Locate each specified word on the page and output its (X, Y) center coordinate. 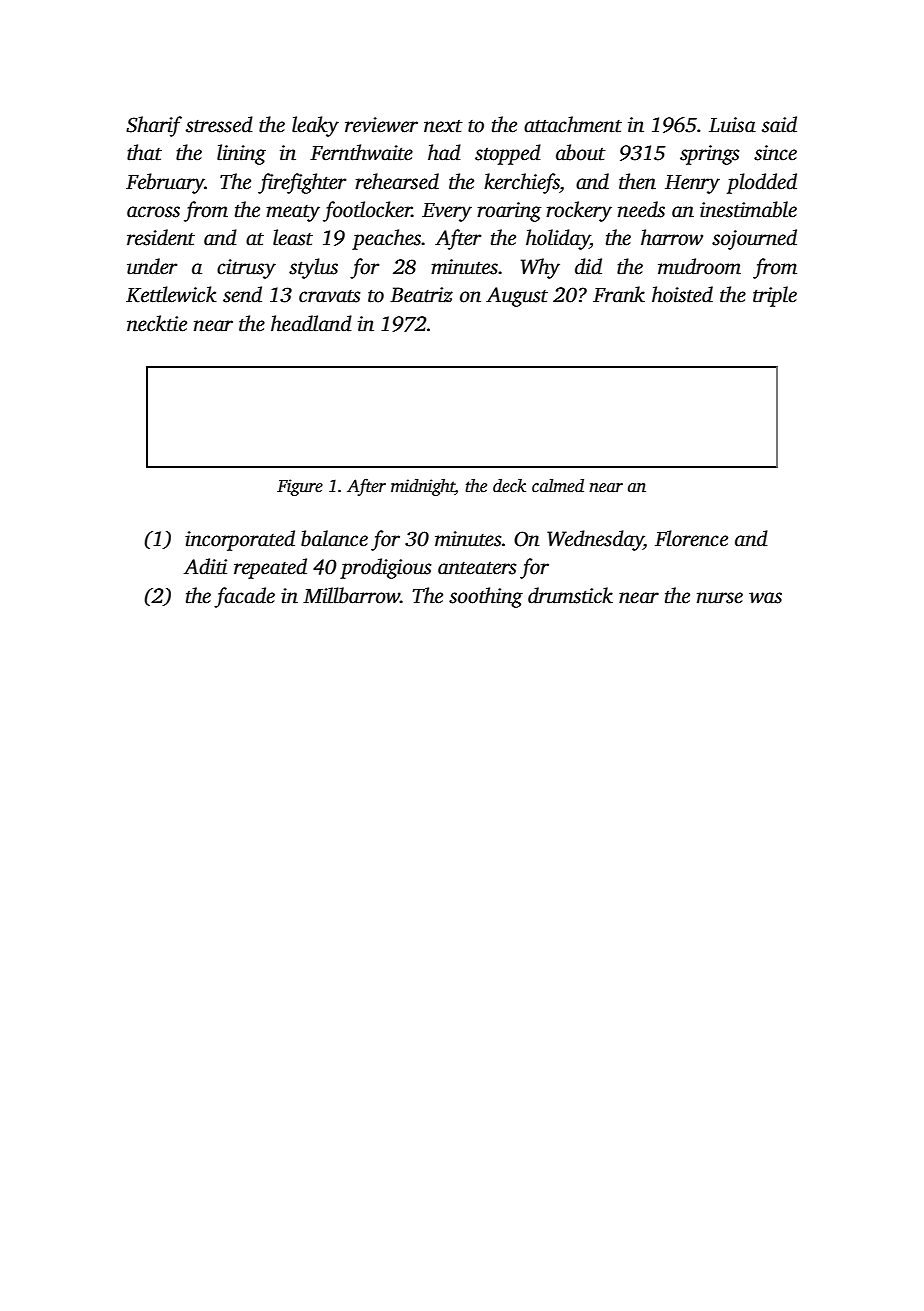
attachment (573, 124)
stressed (219, 124)
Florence (691, 538)
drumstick (570, 595)
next (443, 126)
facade (244, 597)
